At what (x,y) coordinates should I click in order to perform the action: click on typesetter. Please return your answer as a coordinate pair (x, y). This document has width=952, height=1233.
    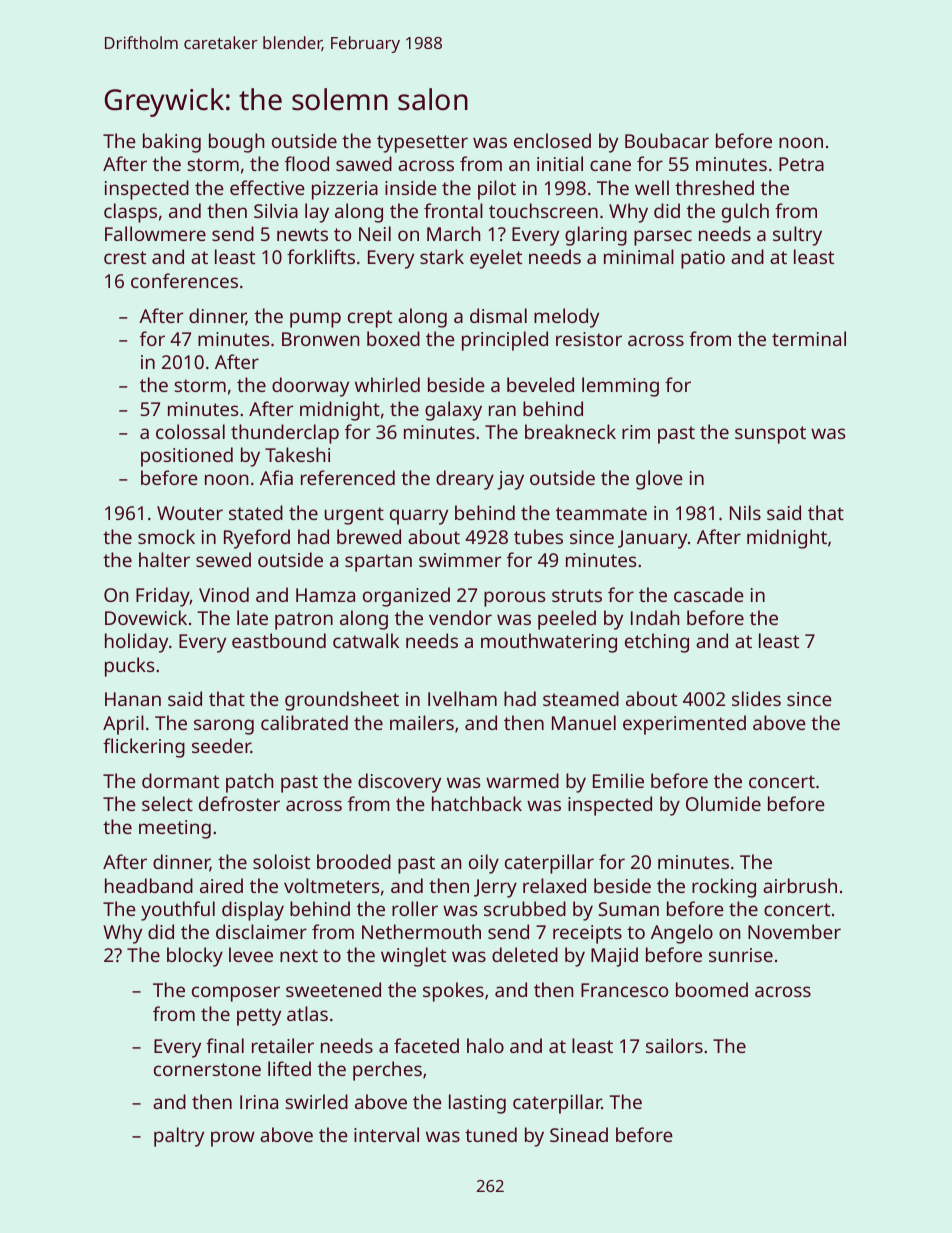
    Looking at the image, I should click on (422, 144).
